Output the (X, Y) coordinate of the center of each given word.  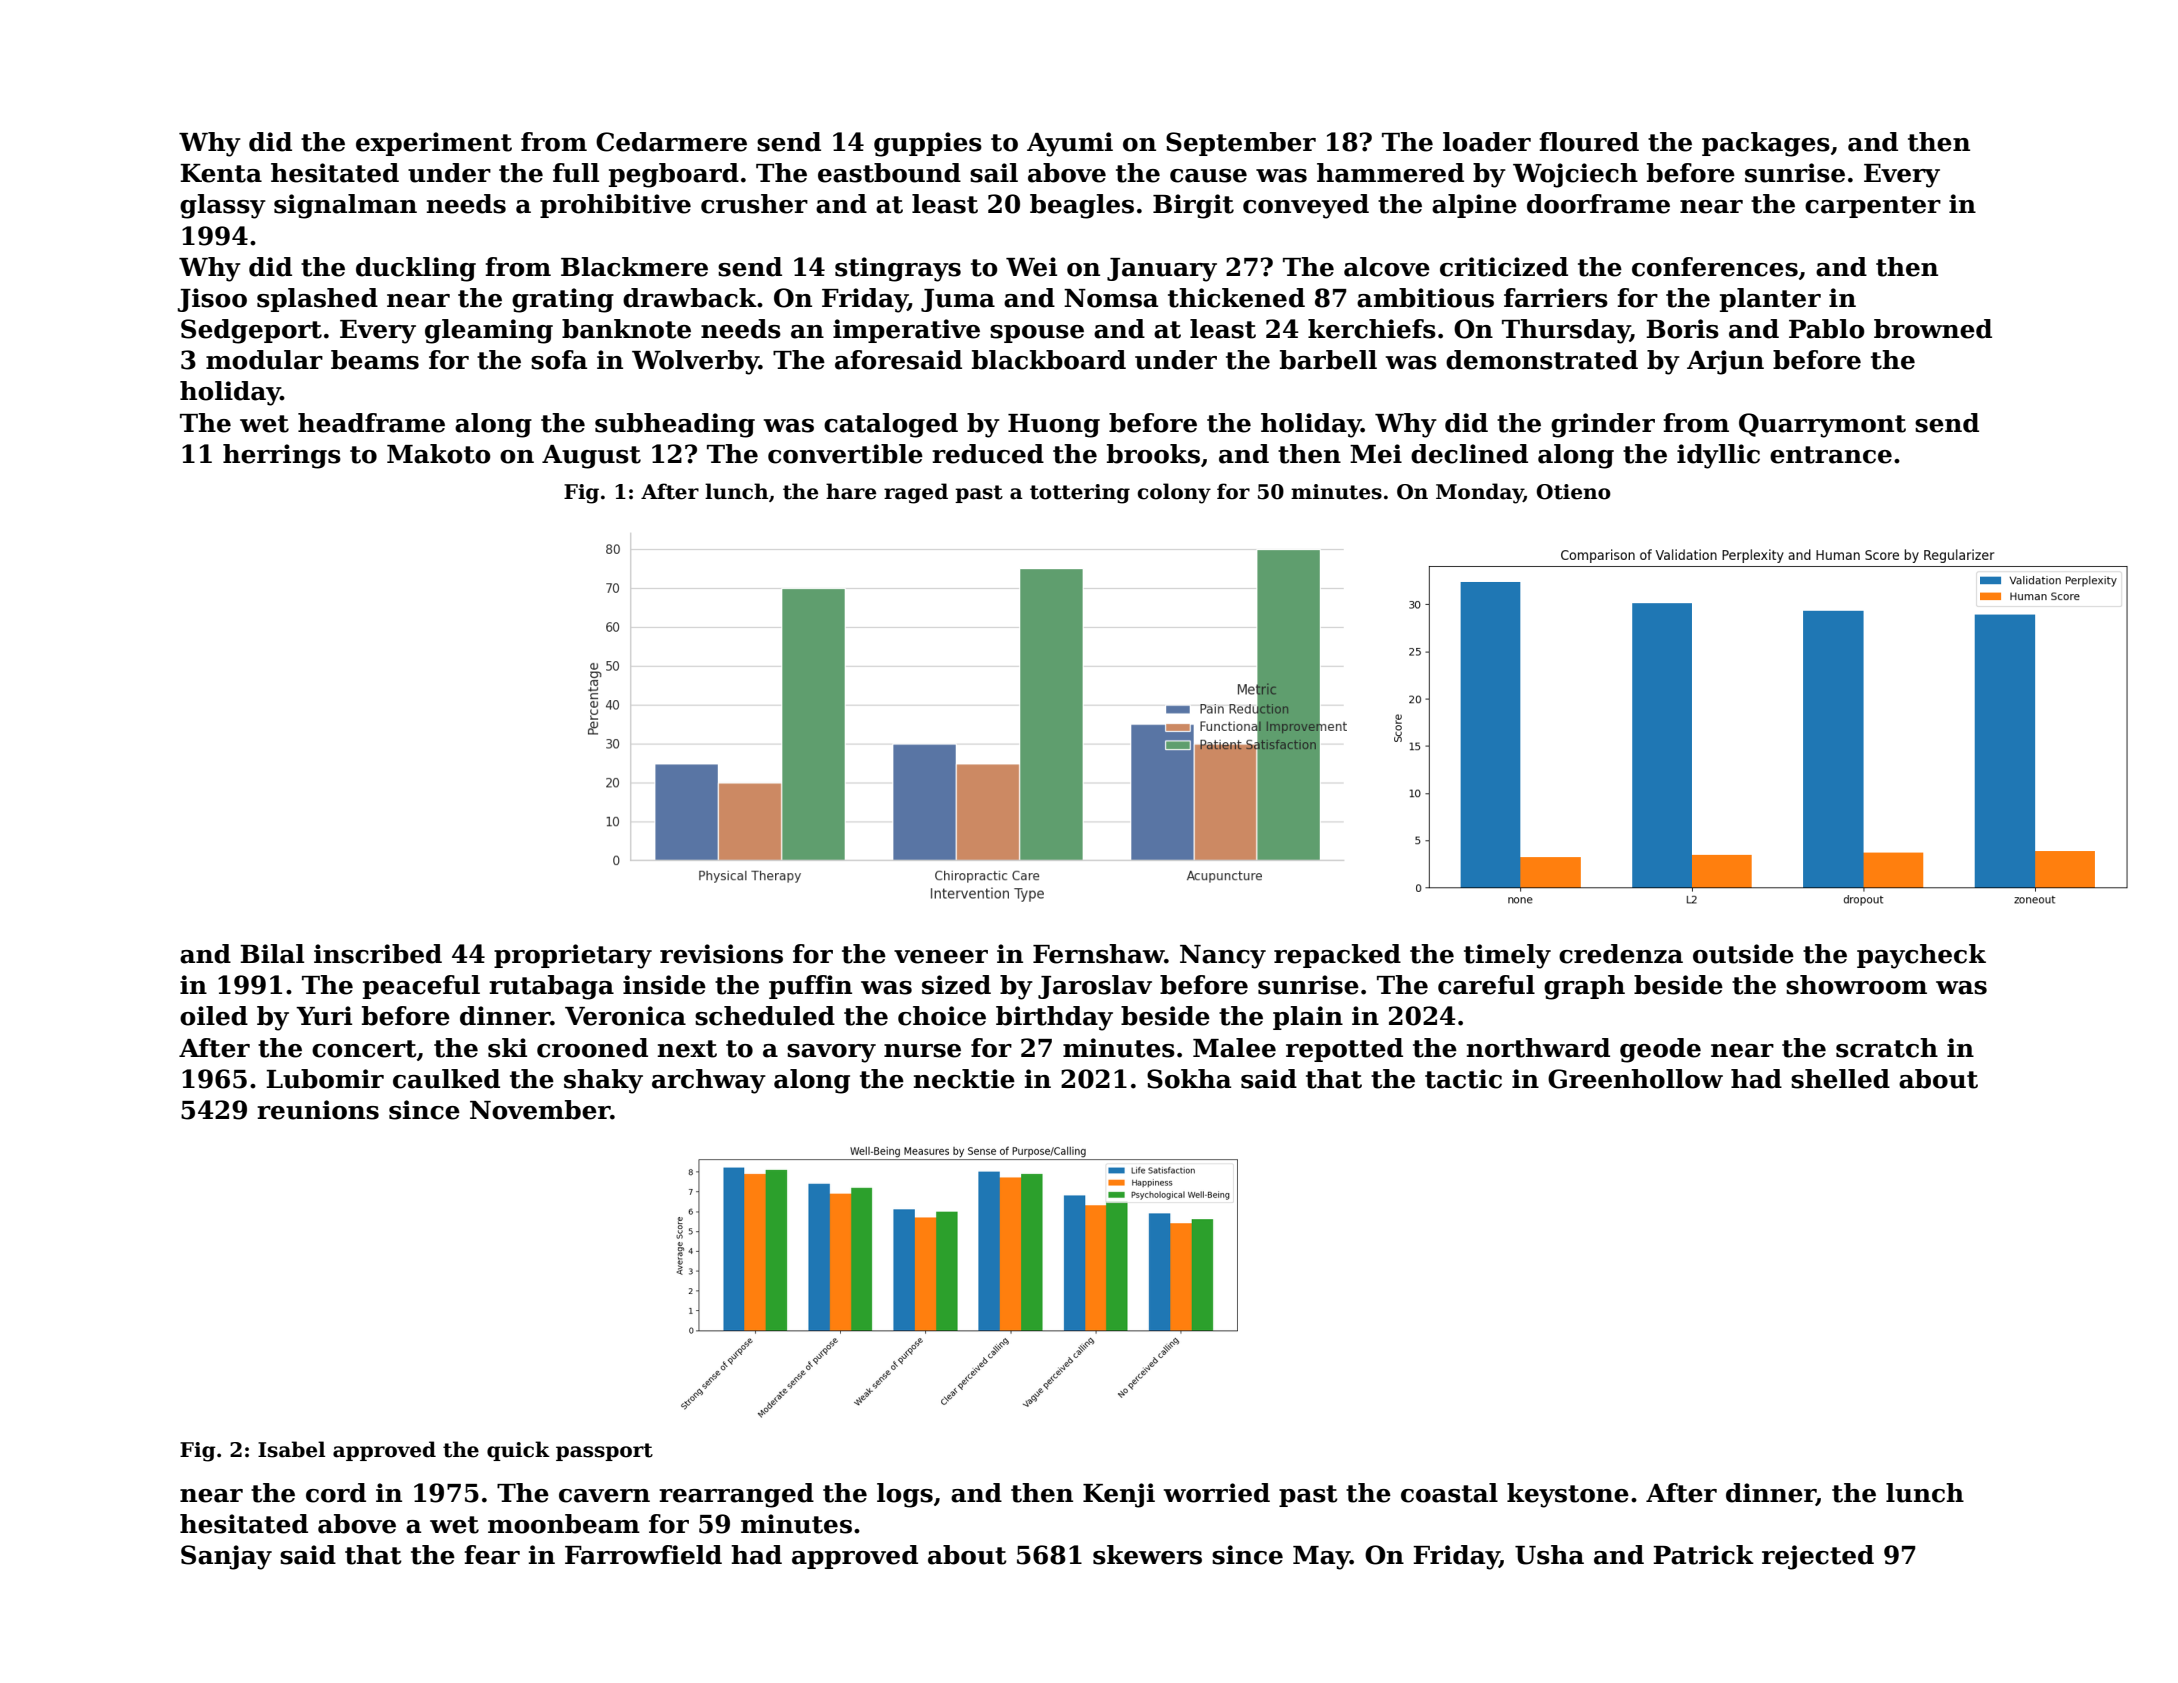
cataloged (891, 425)
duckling (416, 269)
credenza (1621, 954)
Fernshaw (1099, 954)
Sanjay (226, 1557)
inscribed (378, 954)
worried (1217, 1493)
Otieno (1574, 492)
